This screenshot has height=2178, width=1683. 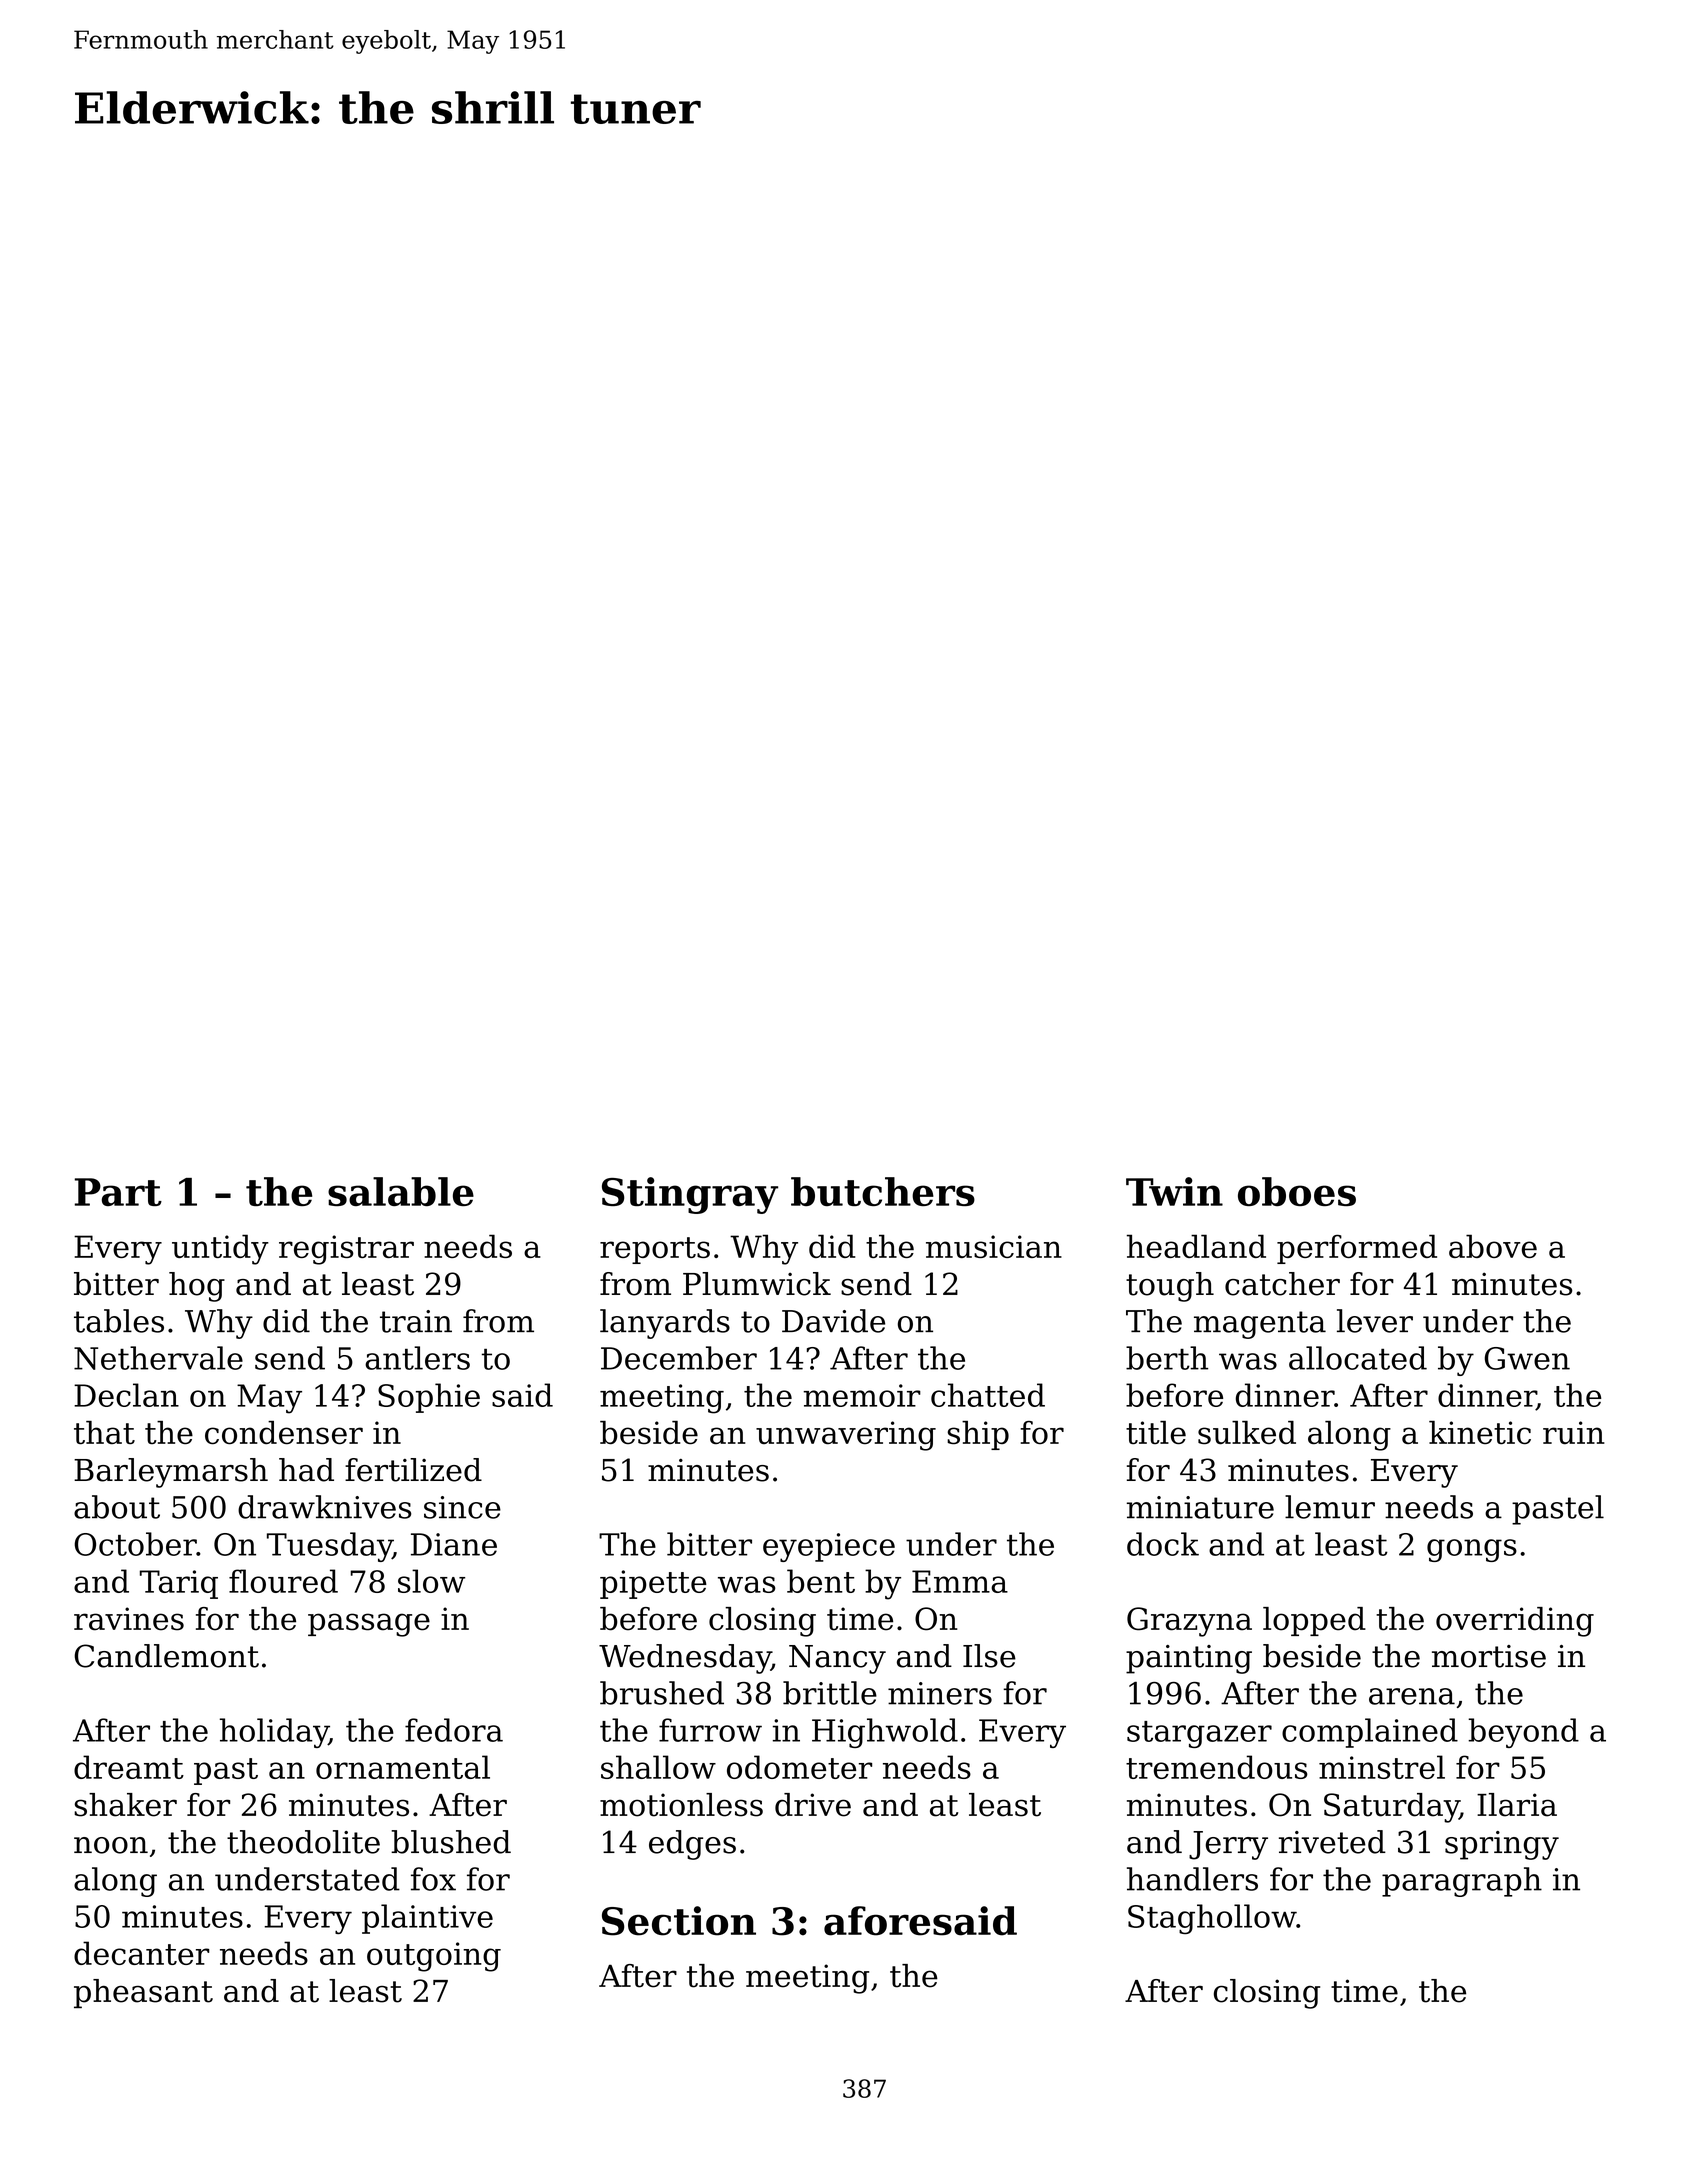 What do you see at coordinates (690, 1195) in the screenshot?
I see `Stingray` at bounding box center [690, 1195].
